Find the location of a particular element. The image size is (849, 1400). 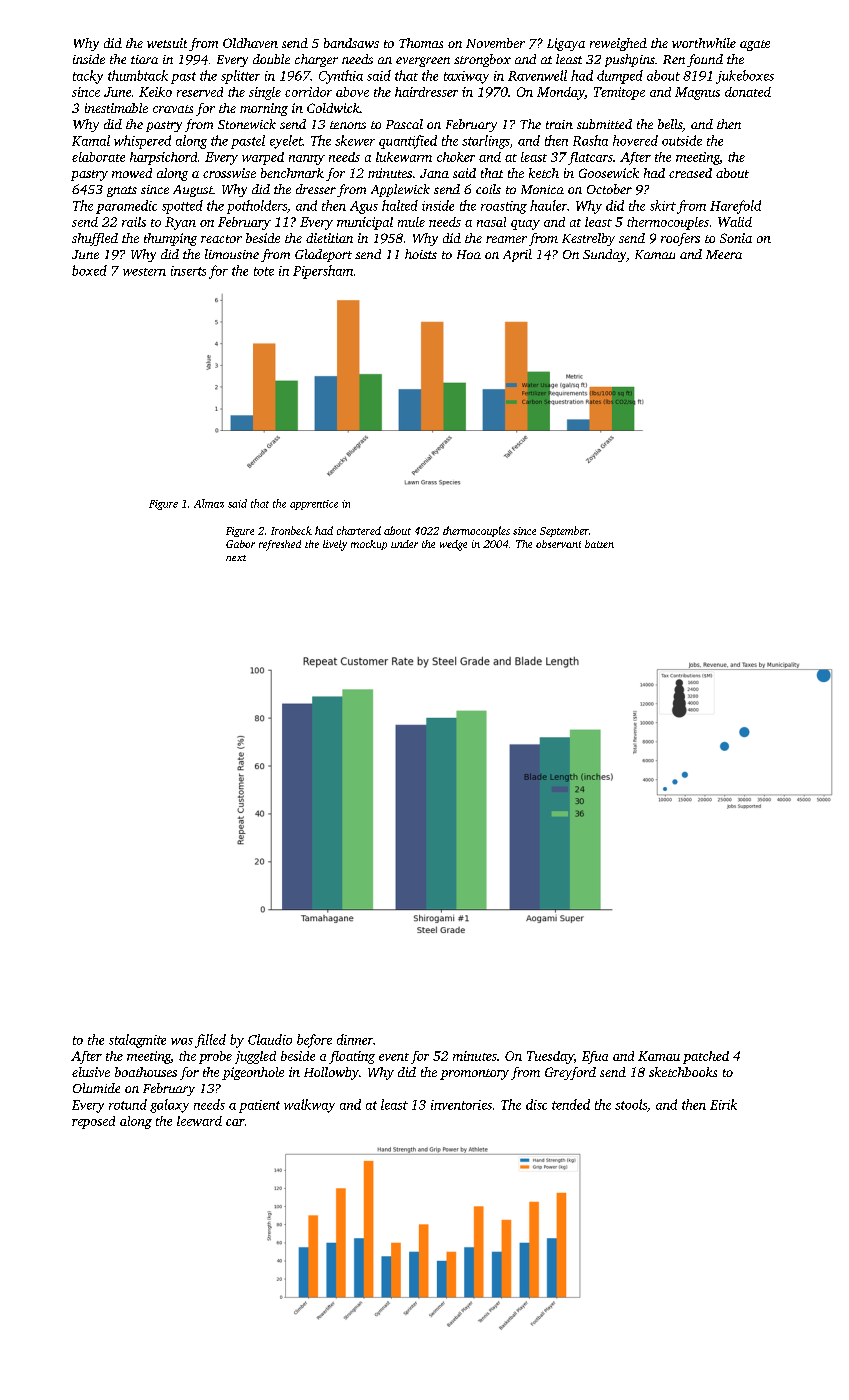

gnats is located at coordinates (122, 191).
